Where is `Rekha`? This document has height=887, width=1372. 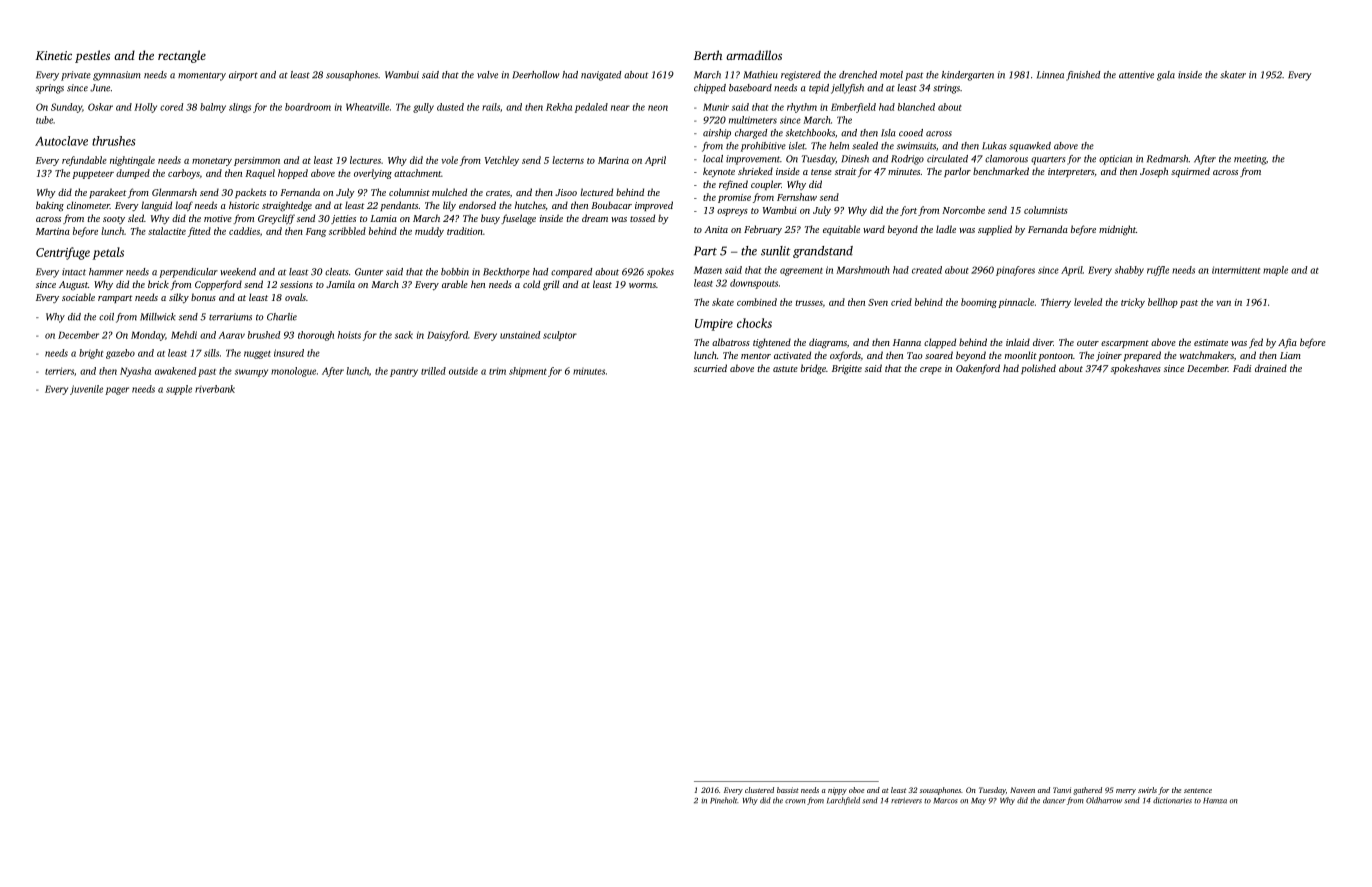 Rekha is located at coordinates (559, 107).
